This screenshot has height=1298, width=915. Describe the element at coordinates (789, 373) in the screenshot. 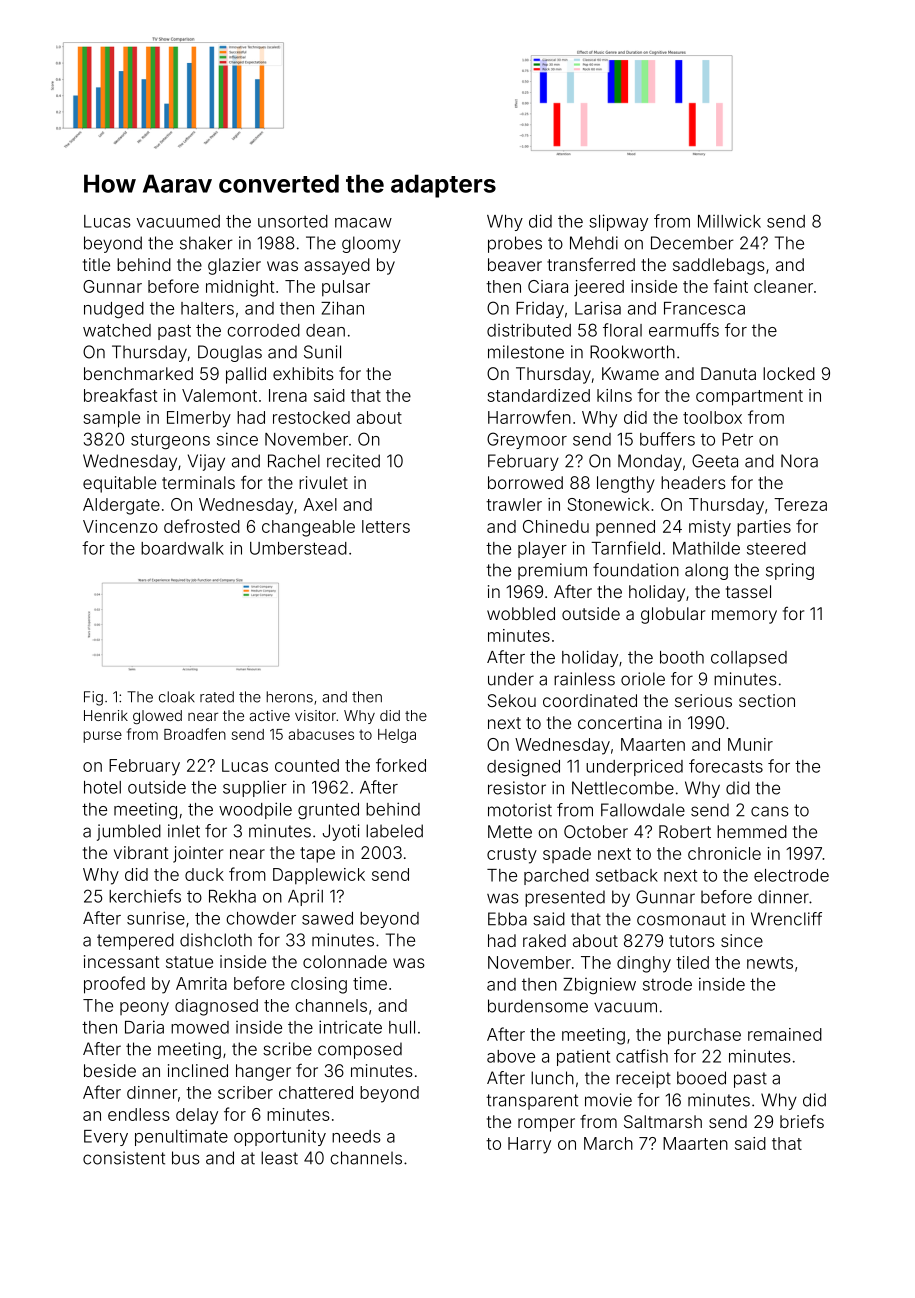

I see `locked` at that location.
